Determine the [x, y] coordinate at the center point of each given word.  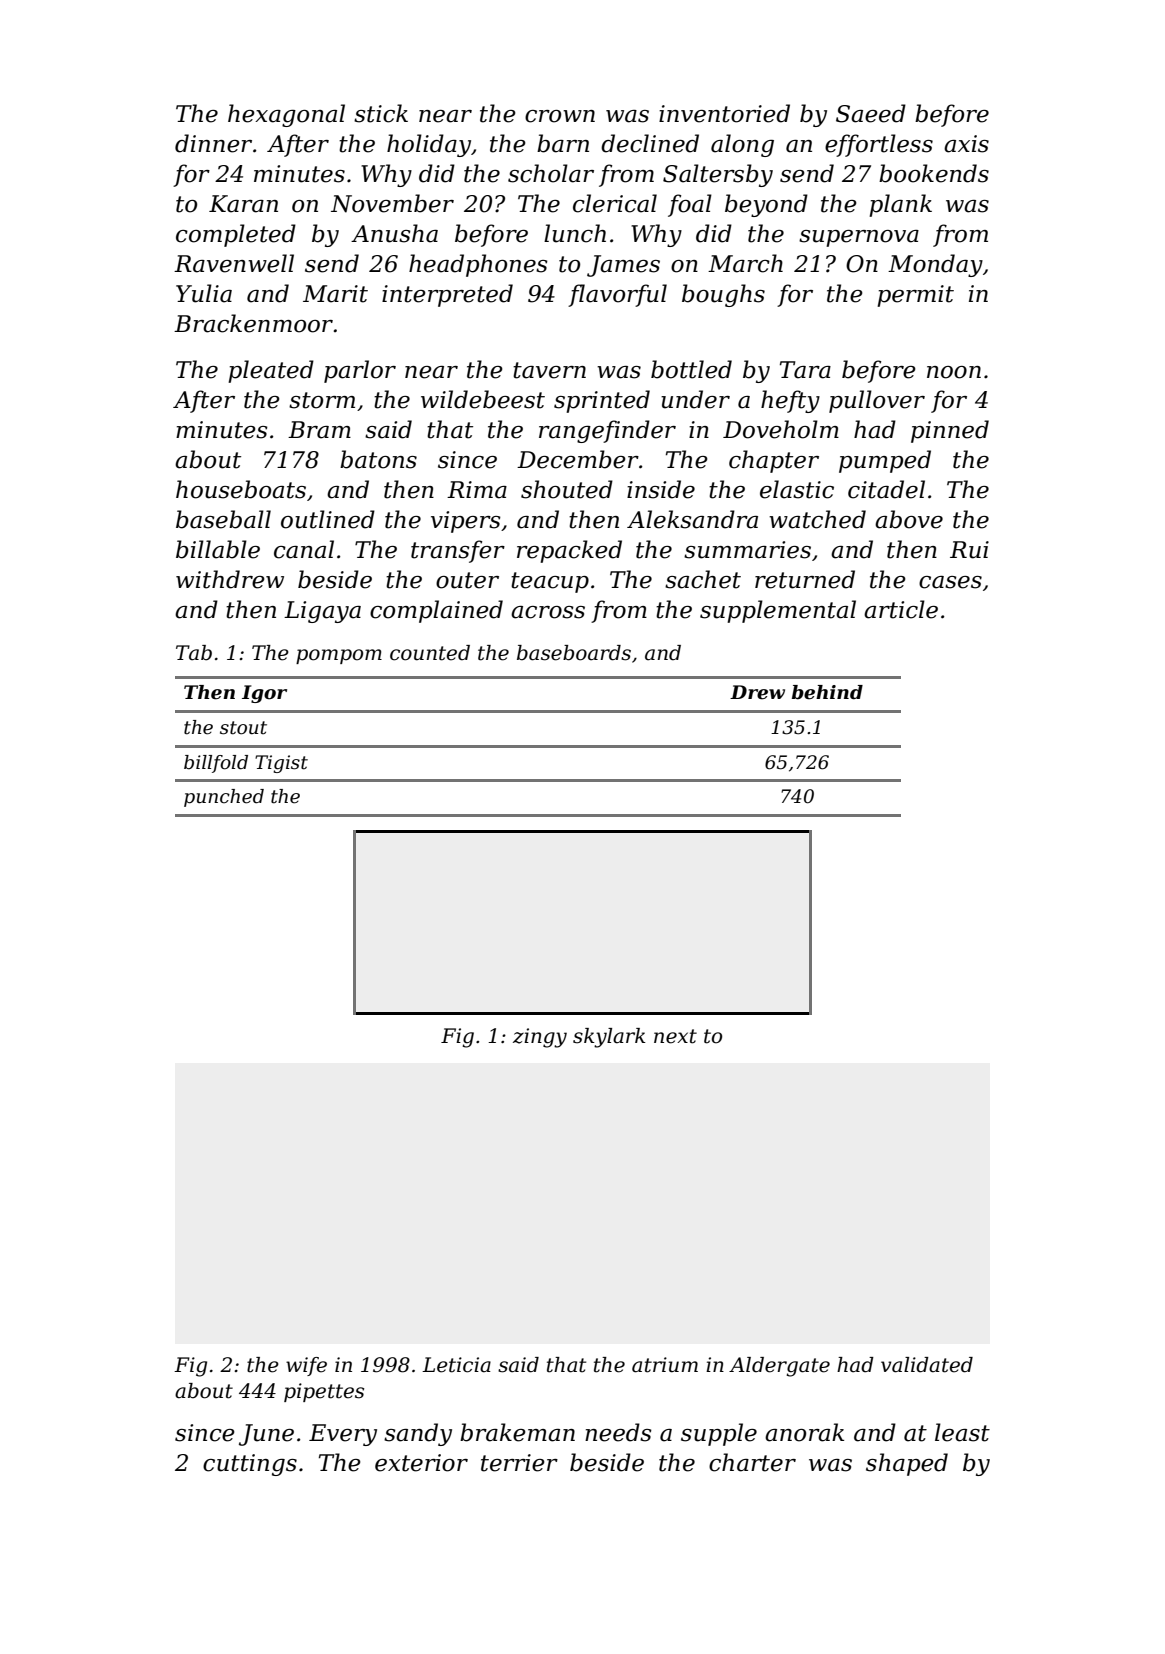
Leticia [456, 1365]
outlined [328, 519]
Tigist [281, 764]
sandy [418, 1434]
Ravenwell [234, 263]
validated [927, 1365]
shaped [907, 1464]
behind [827, 692]
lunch [575, 233]
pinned [950, 431]
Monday [935, 265]
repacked [569, 551]
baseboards [574, 653]
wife [306, 1366]
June [266, 1435]
